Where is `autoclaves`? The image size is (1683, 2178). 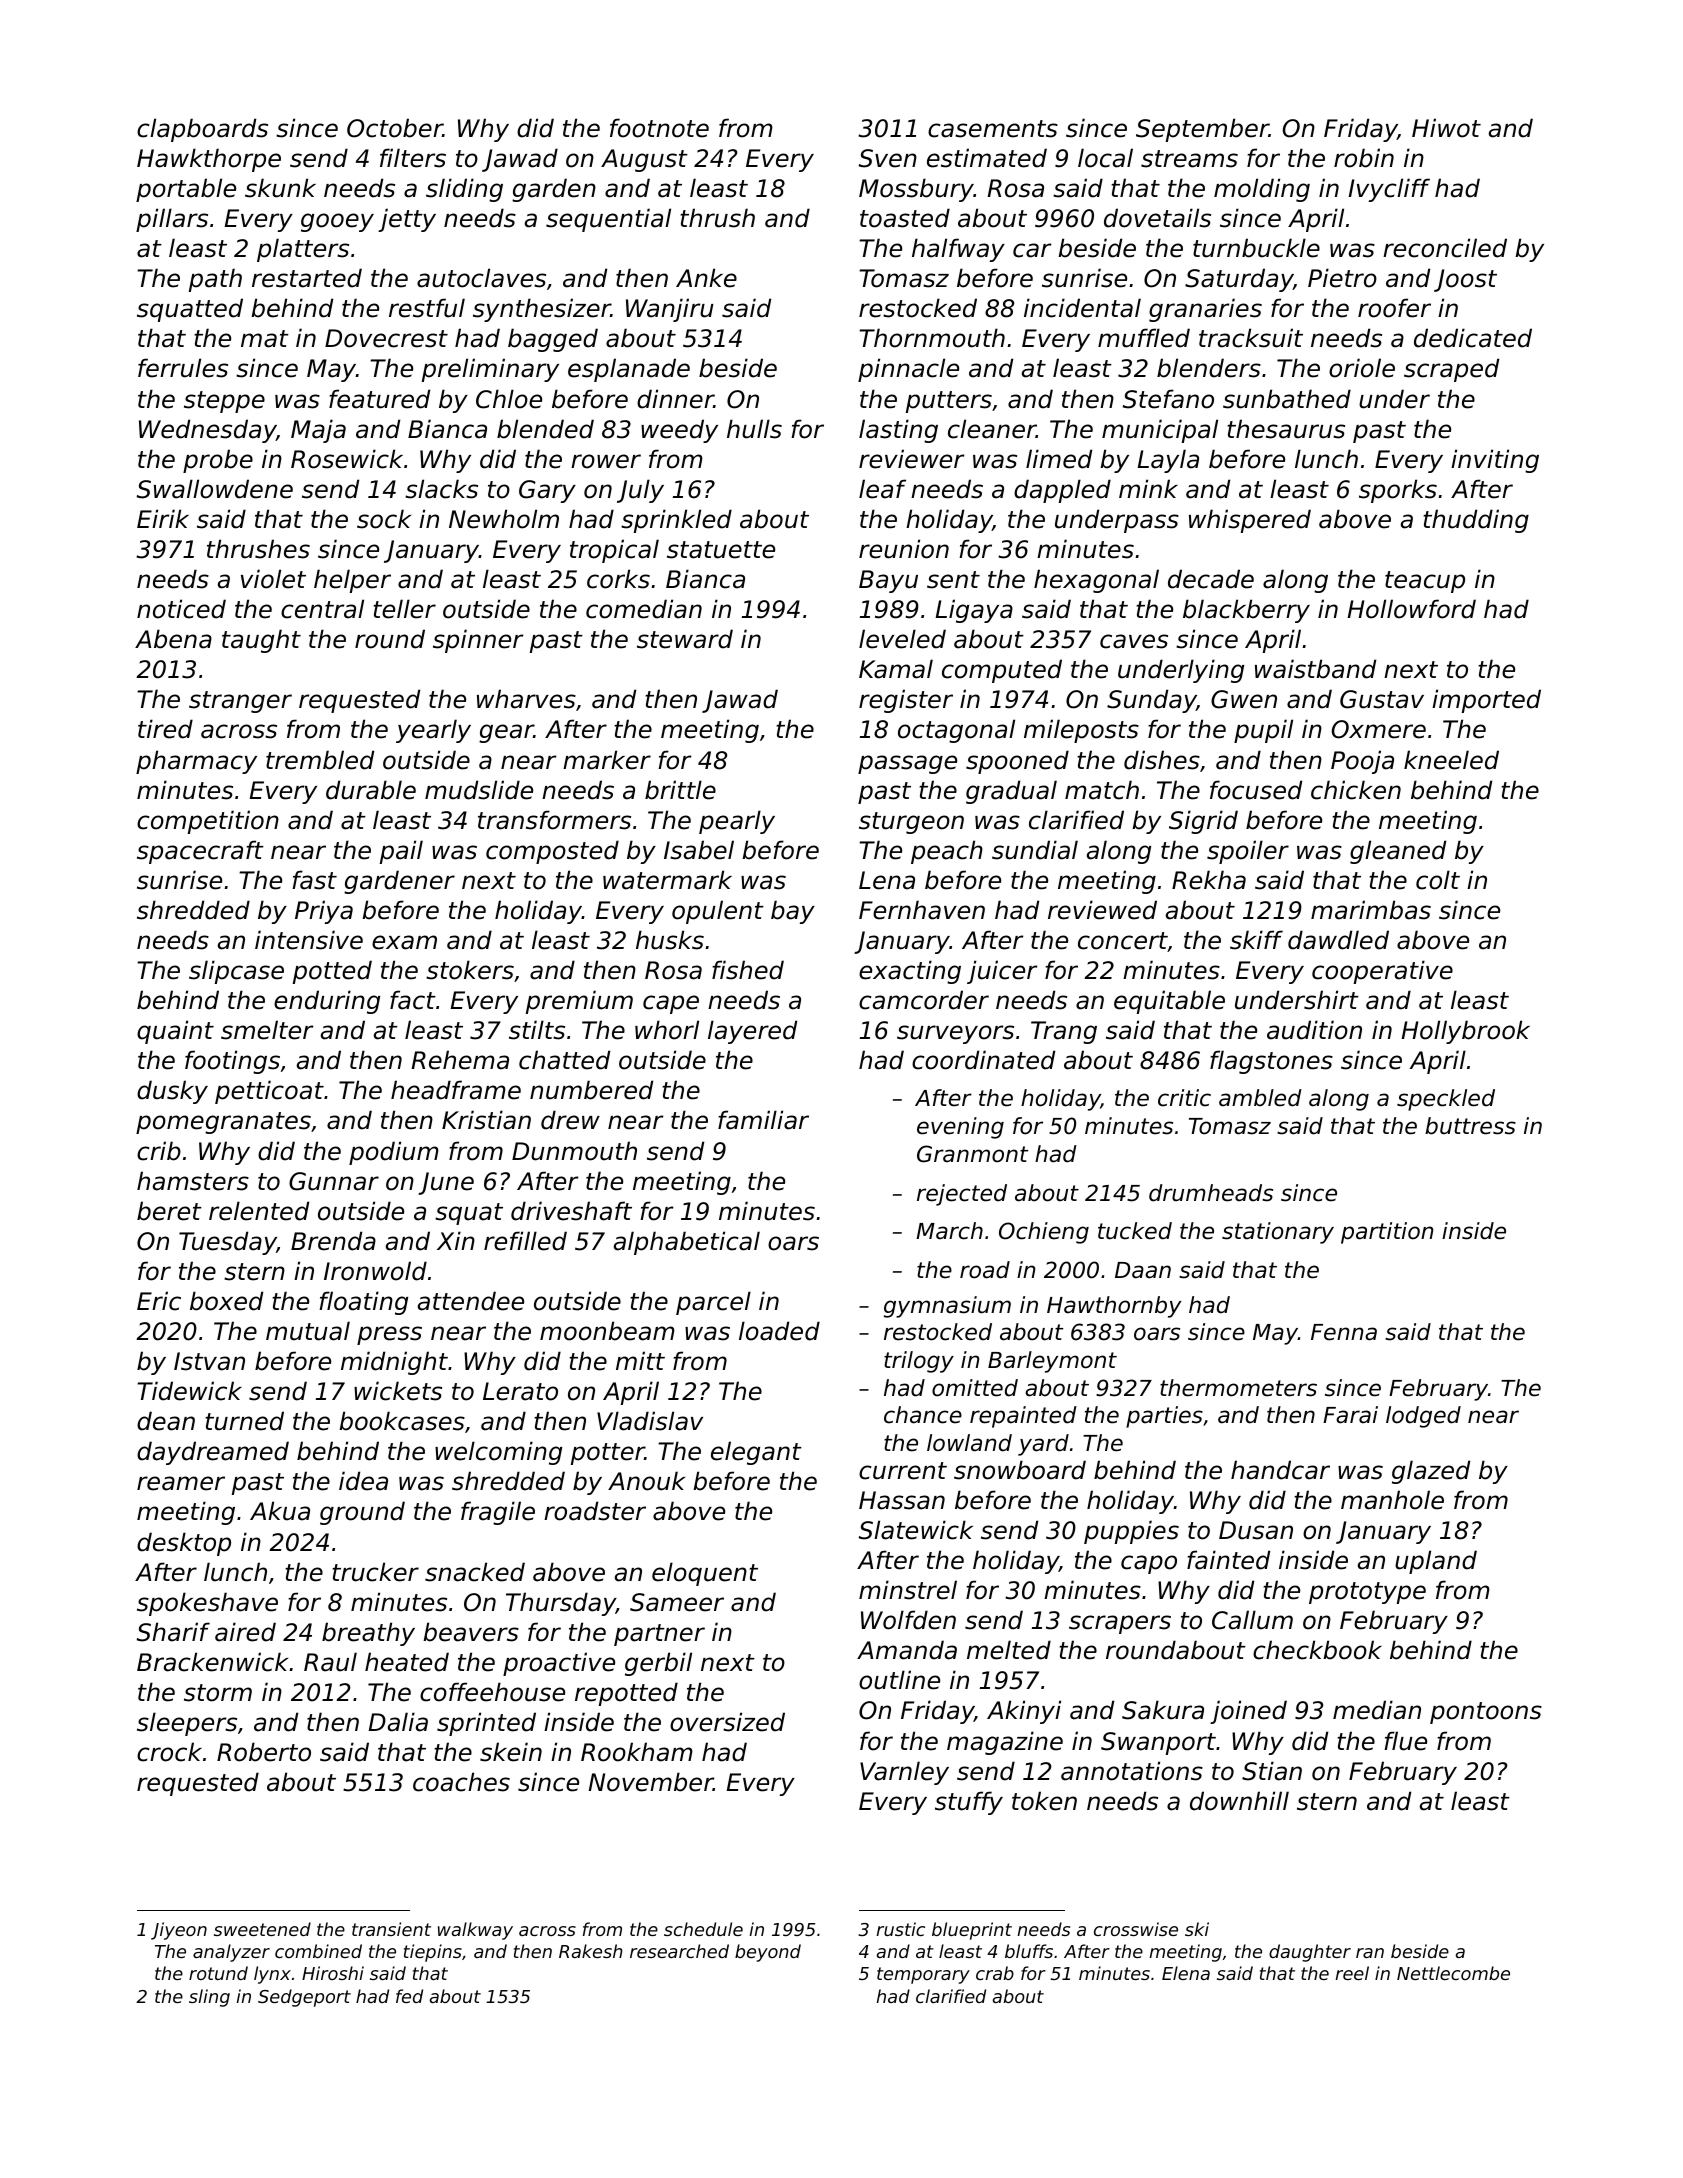 autoclaves is located at coordinates (481, 278).
